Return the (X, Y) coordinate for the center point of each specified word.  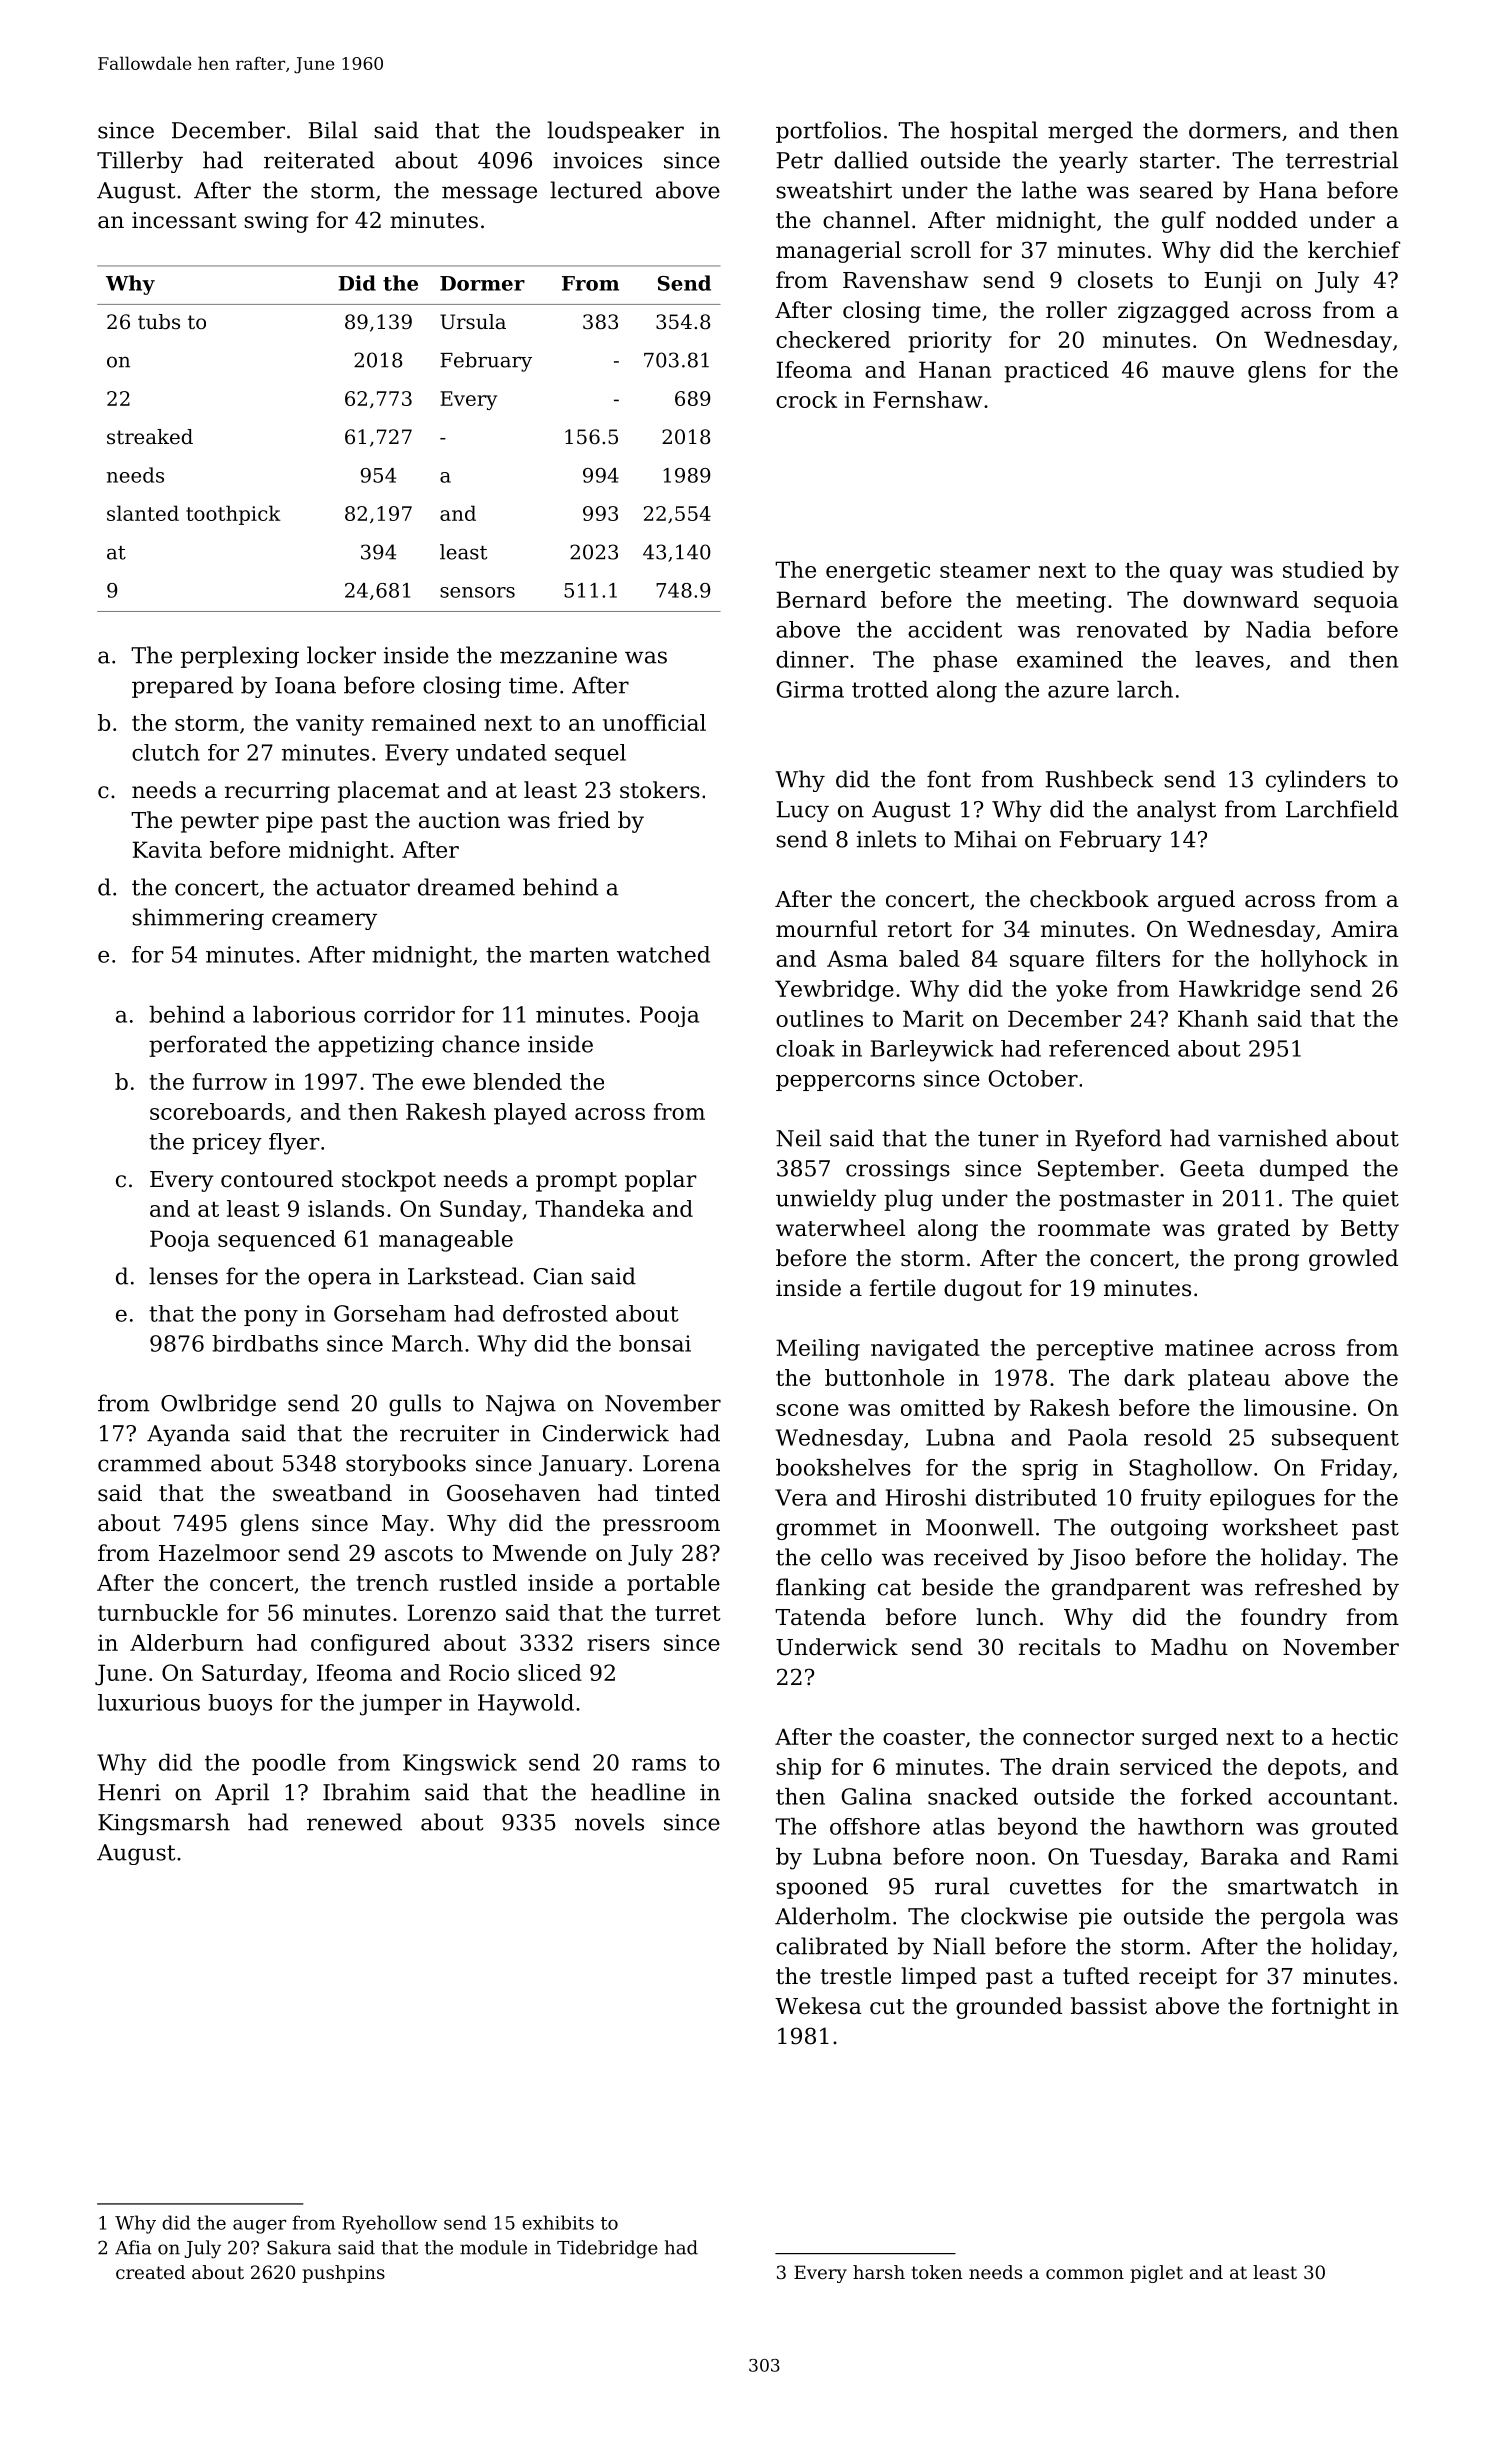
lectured (596, 190)
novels (609, 1822)
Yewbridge (834, 991)
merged (1090, 132)
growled (1353, 1260)
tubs (159, 322)
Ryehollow (389, 2224)
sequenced (277, 1241)
